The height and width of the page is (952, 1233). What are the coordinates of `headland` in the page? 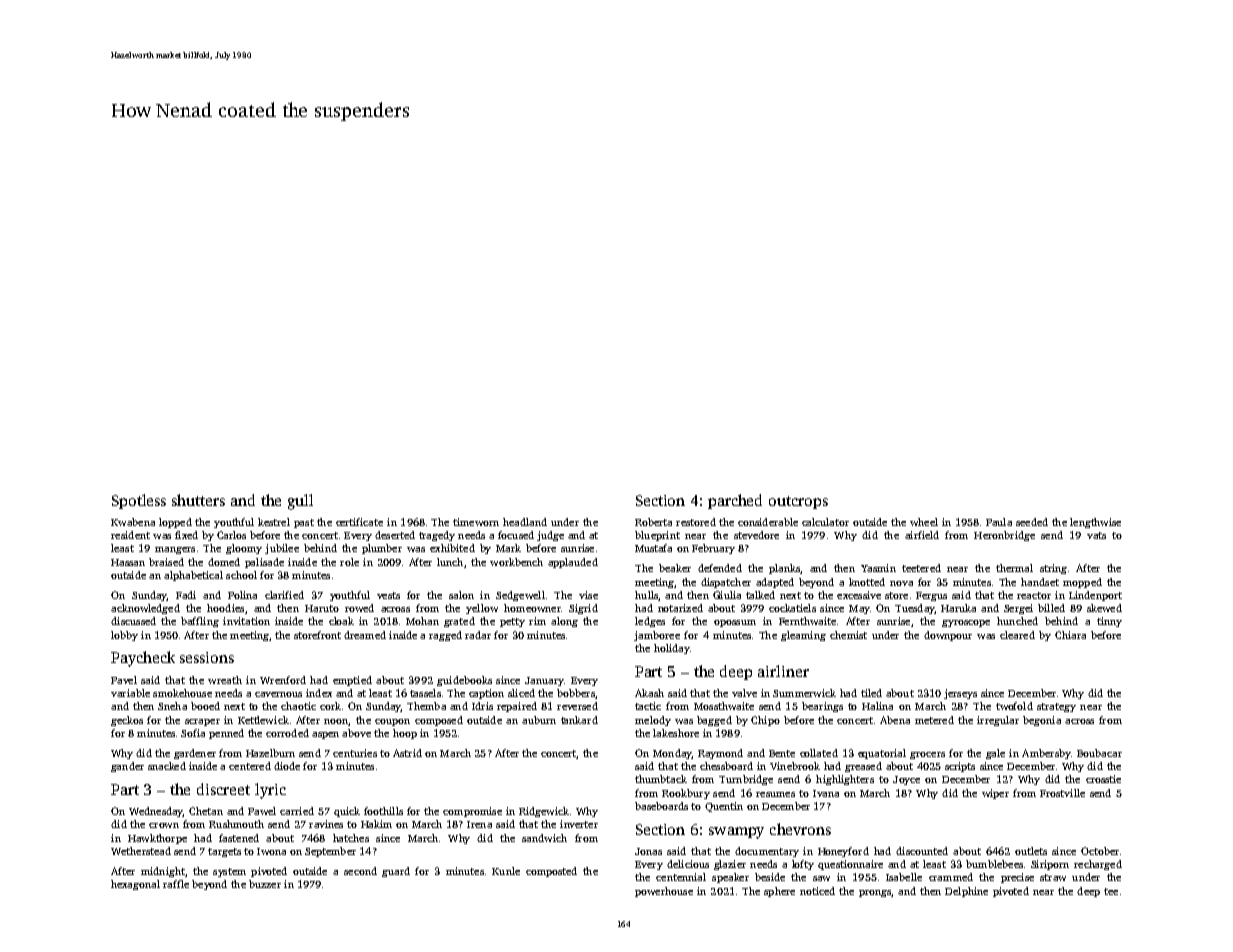 It's located at (525, 522).
